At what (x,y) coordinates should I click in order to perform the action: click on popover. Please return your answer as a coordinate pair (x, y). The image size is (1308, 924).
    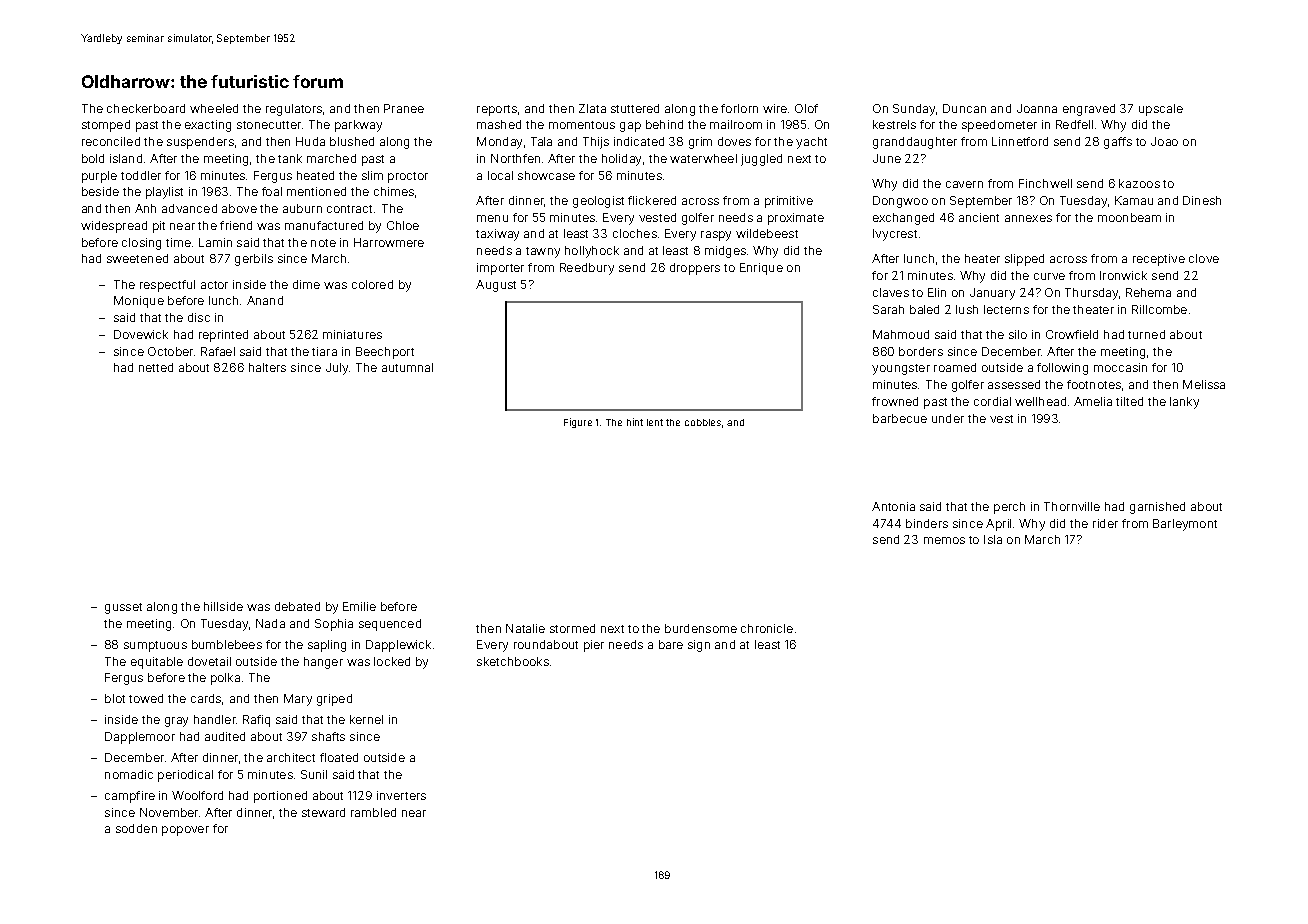
    Looking at the image, I should click on (185, 831).
